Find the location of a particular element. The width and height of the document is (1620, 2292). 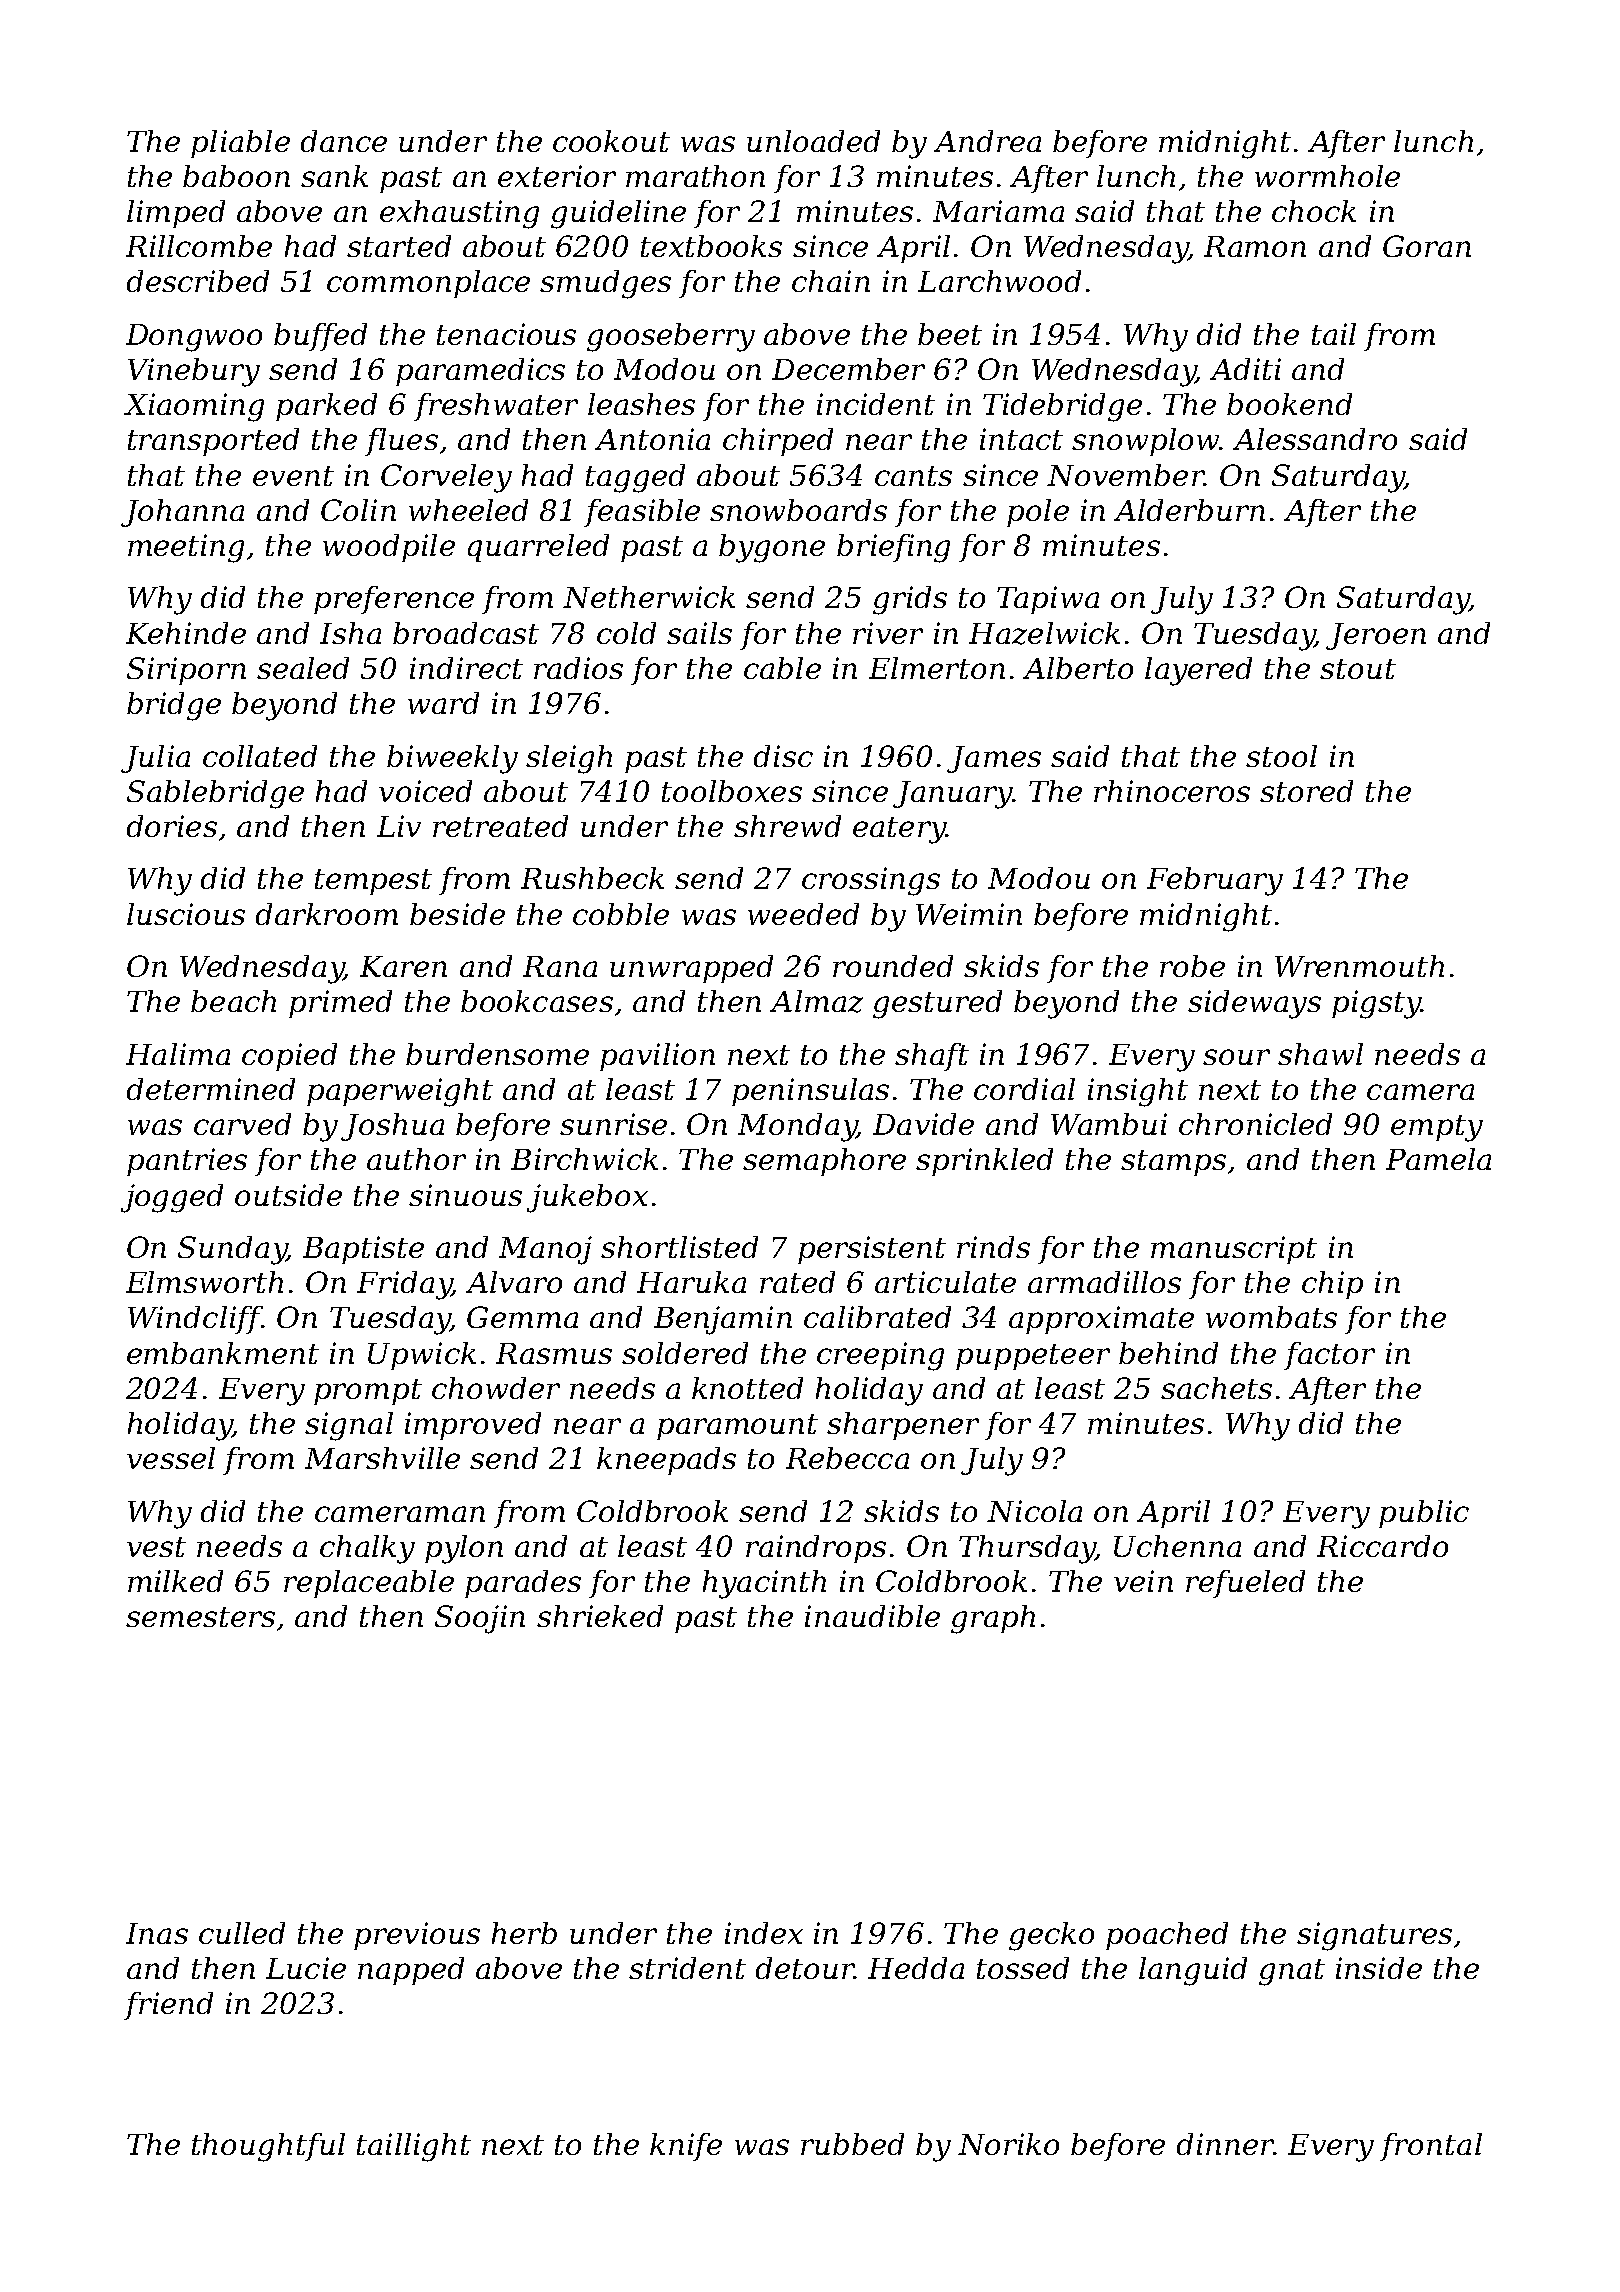

disc is located at coordinates (783, 756).
